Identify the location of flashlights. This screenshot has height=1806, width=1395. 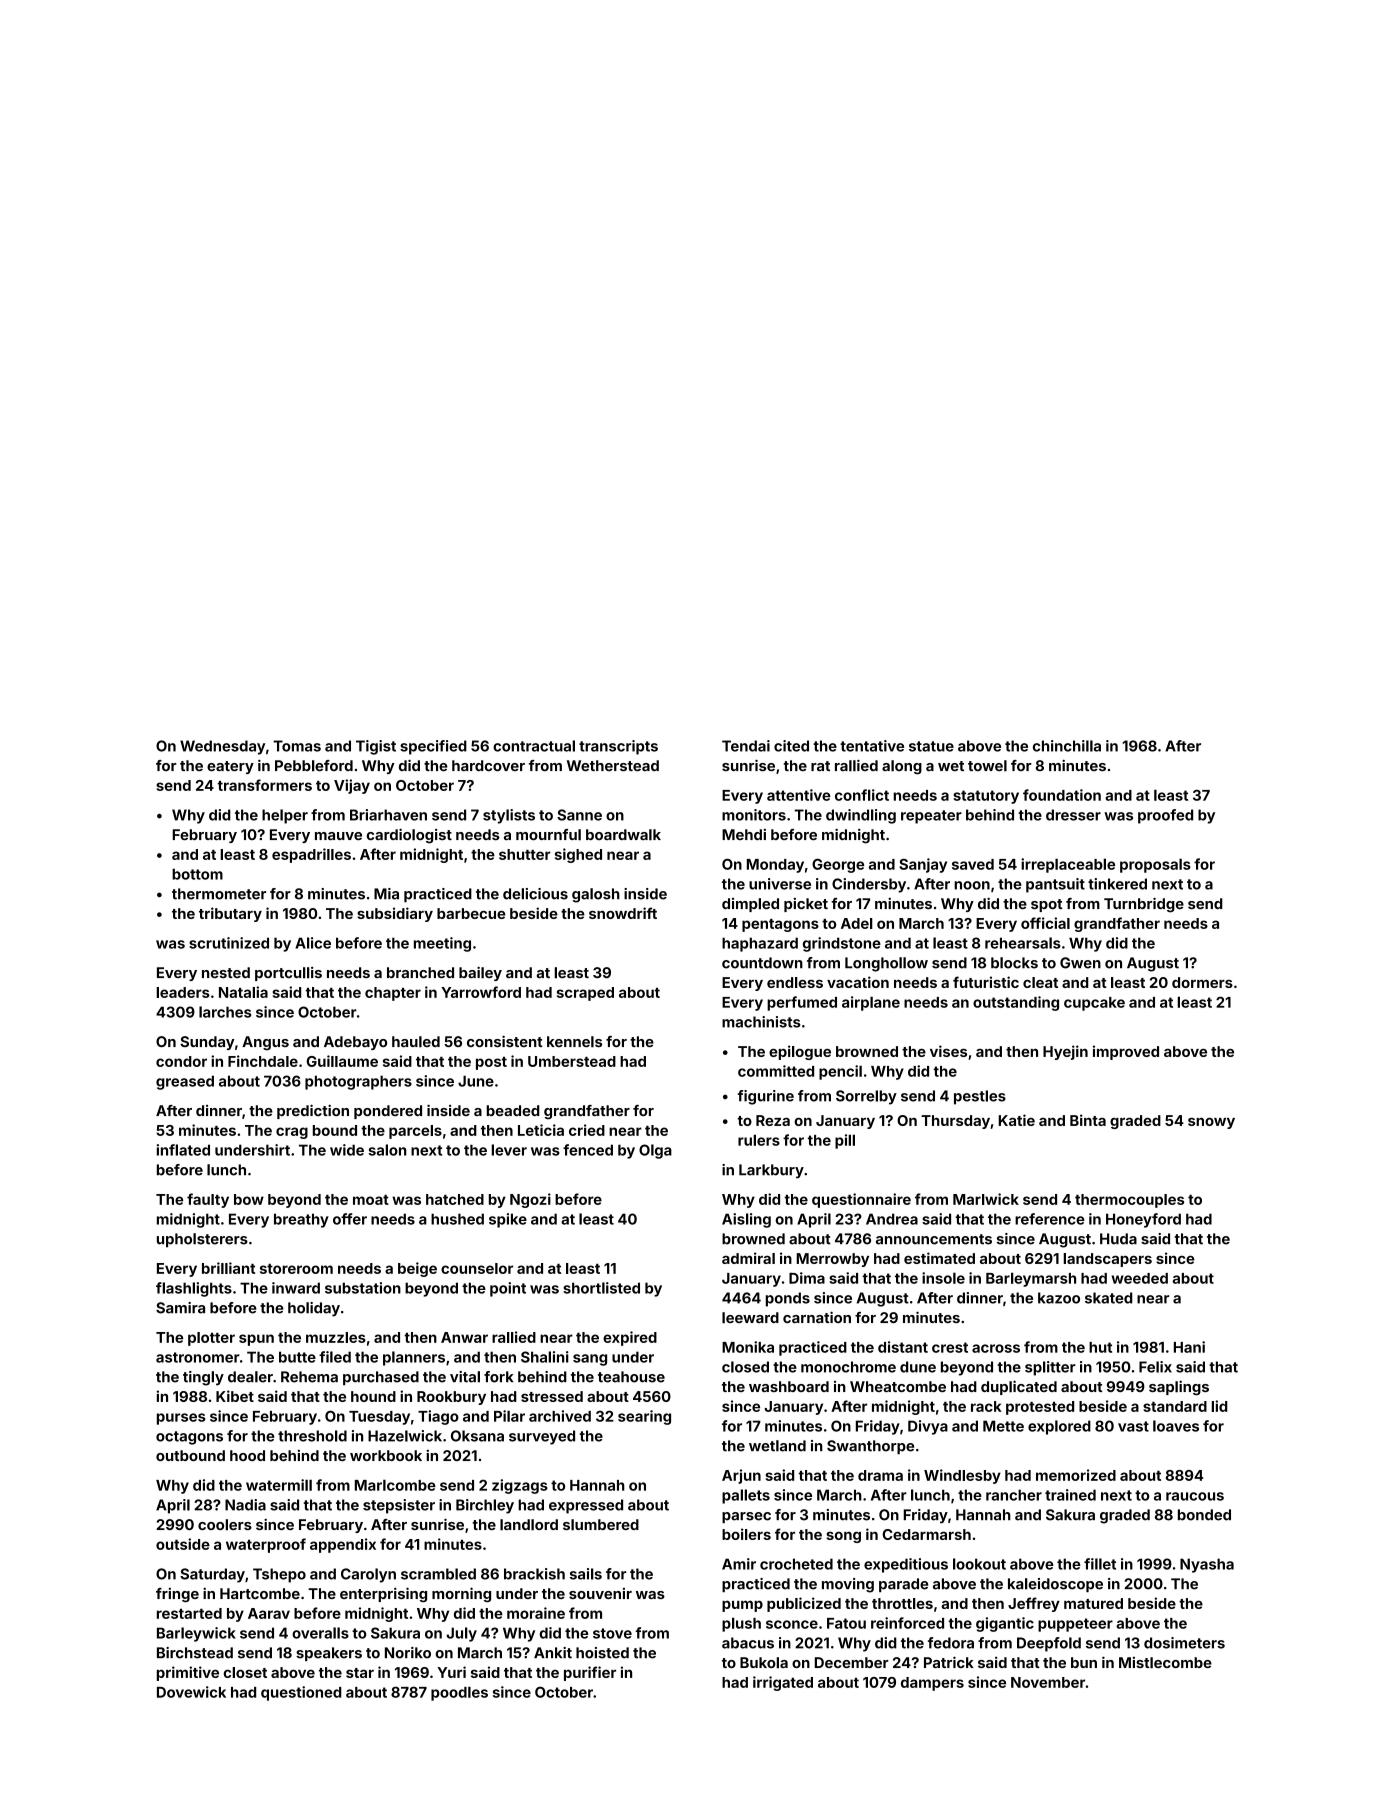
(194, 1289).
